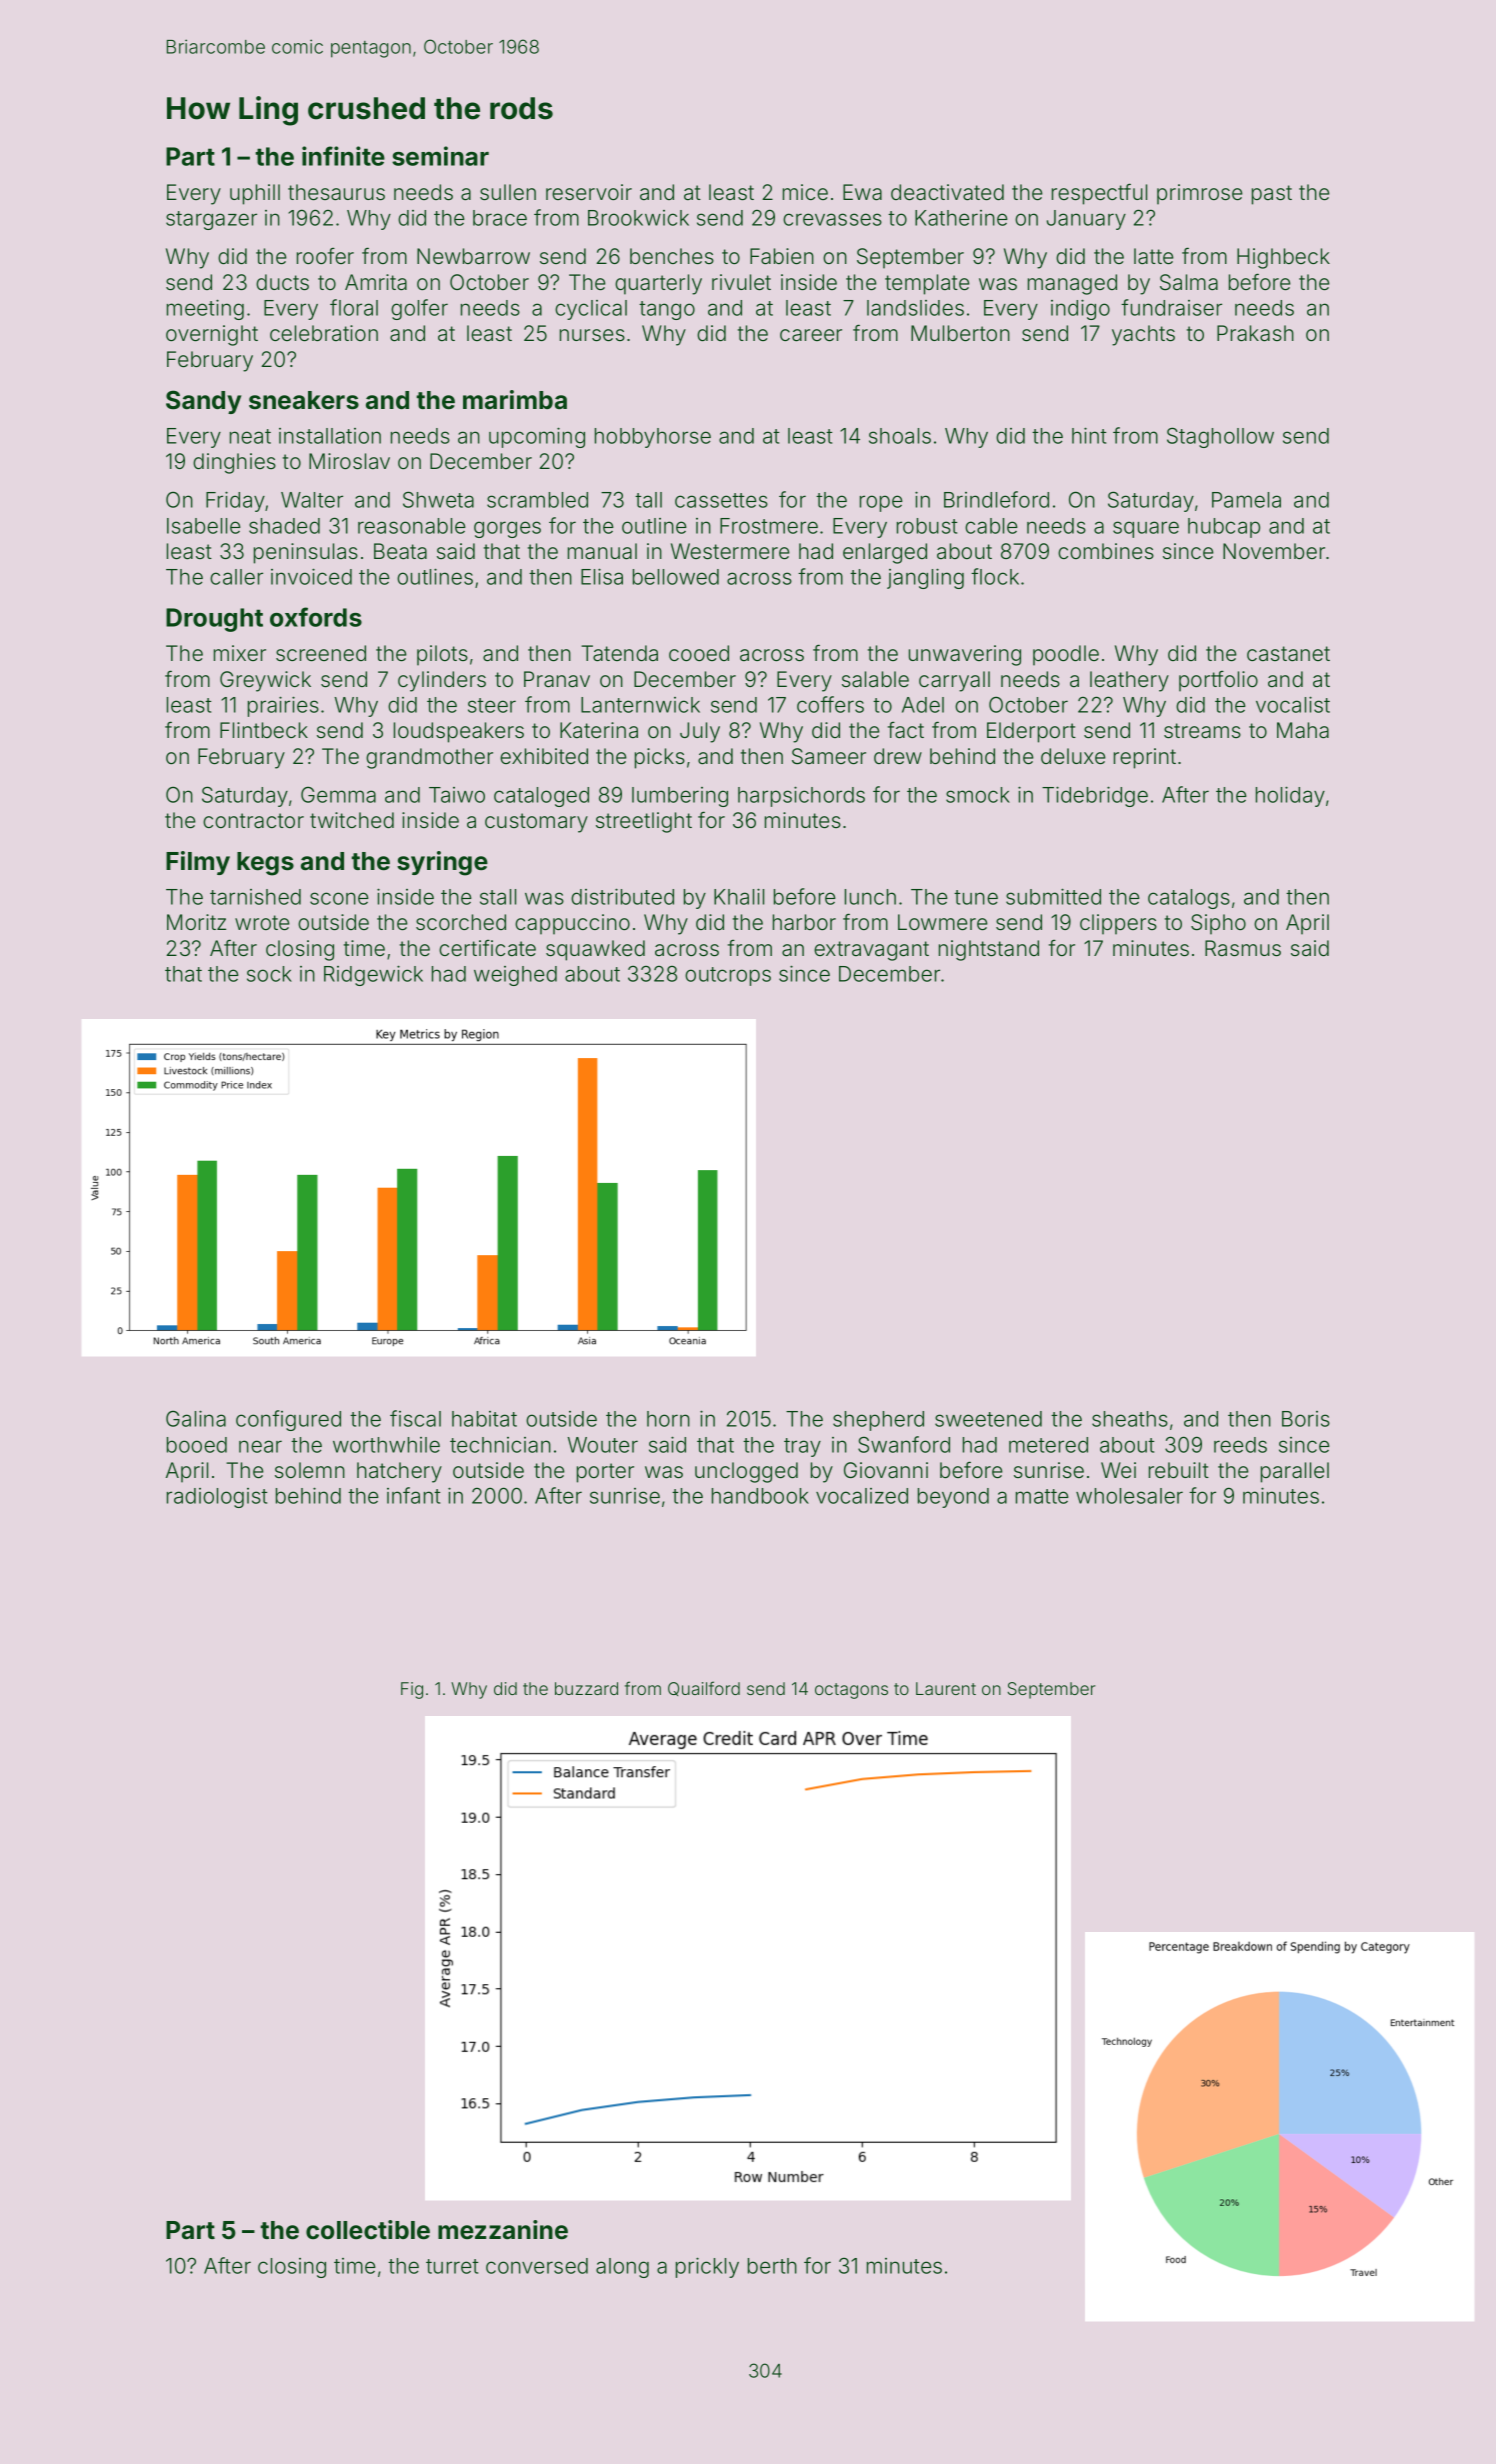 This screenshot has height=2464, width=1496. Describe the element at coordinates (1095, 796) in the screenshot. I see `Tidebridge` at that location.
